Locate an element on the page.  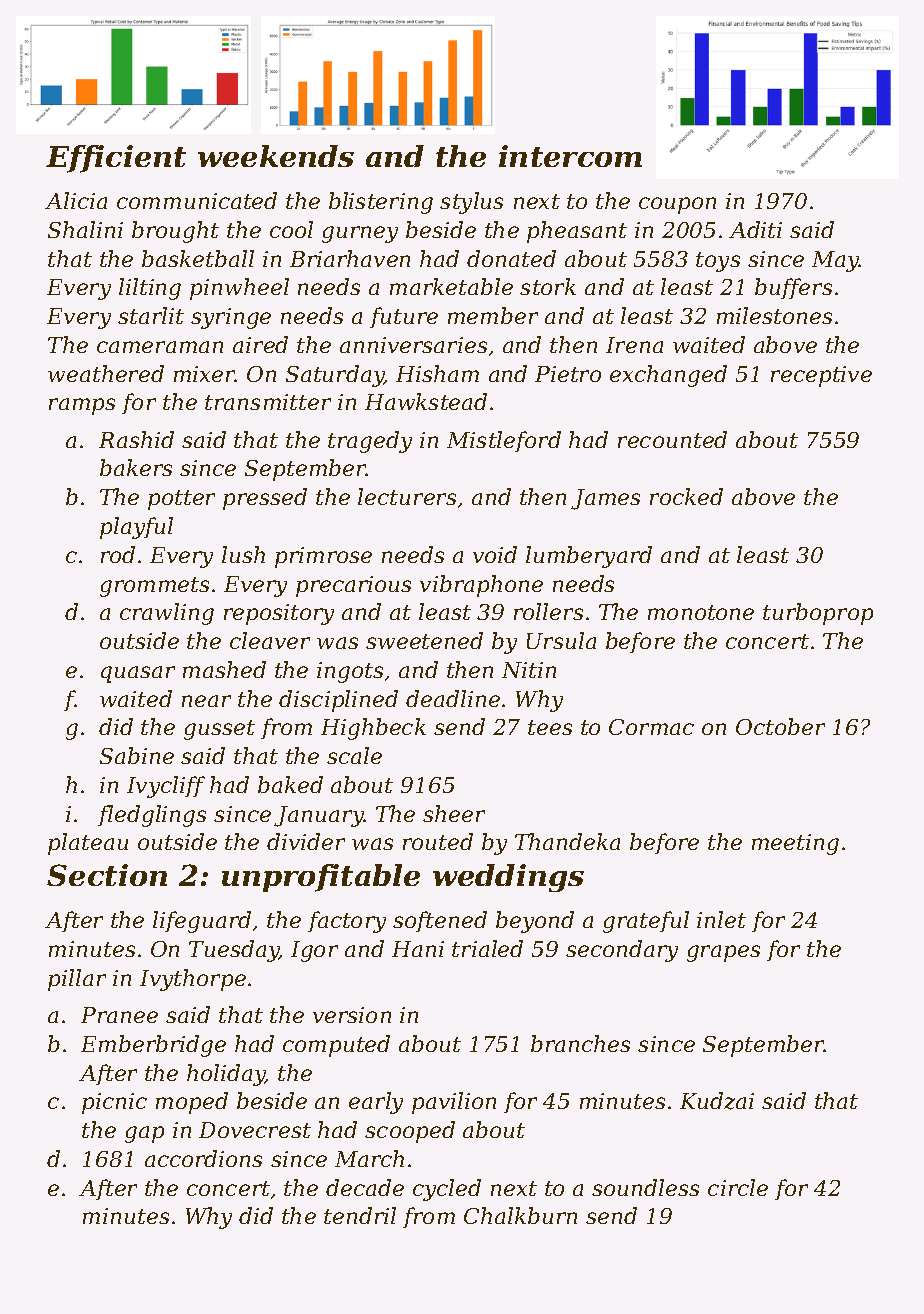
receptive is located at coordinates (821, 376).
